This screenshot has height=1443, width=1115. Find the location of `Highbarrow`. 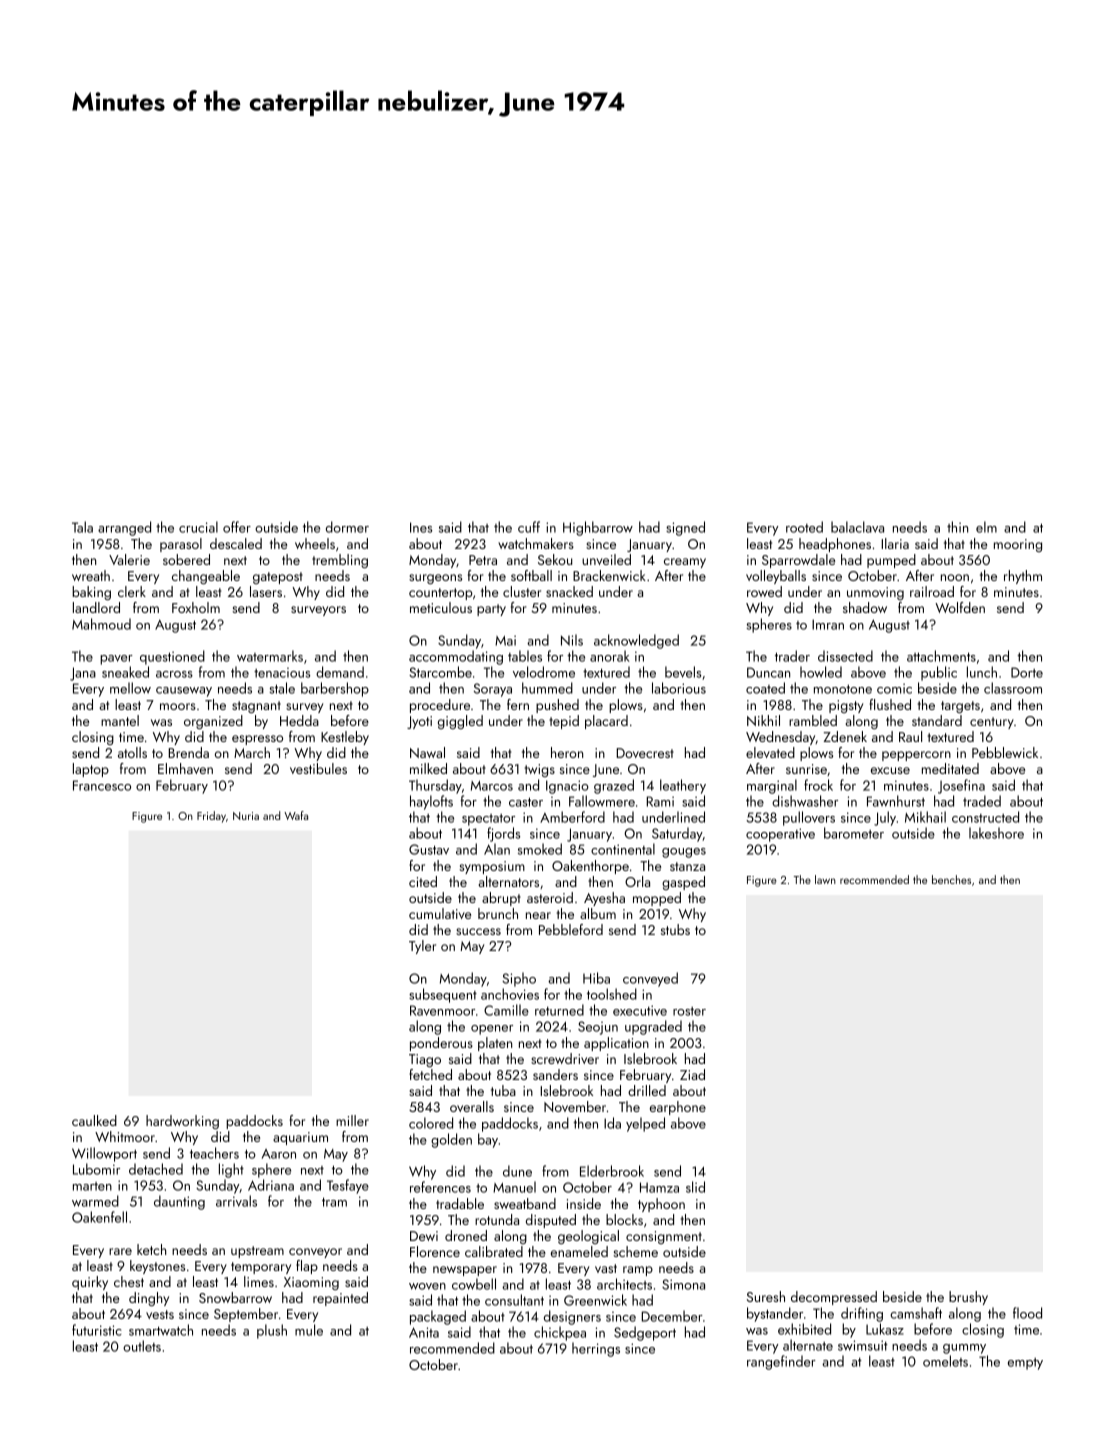

Highbarrow is located at coordinates (598, 528).
